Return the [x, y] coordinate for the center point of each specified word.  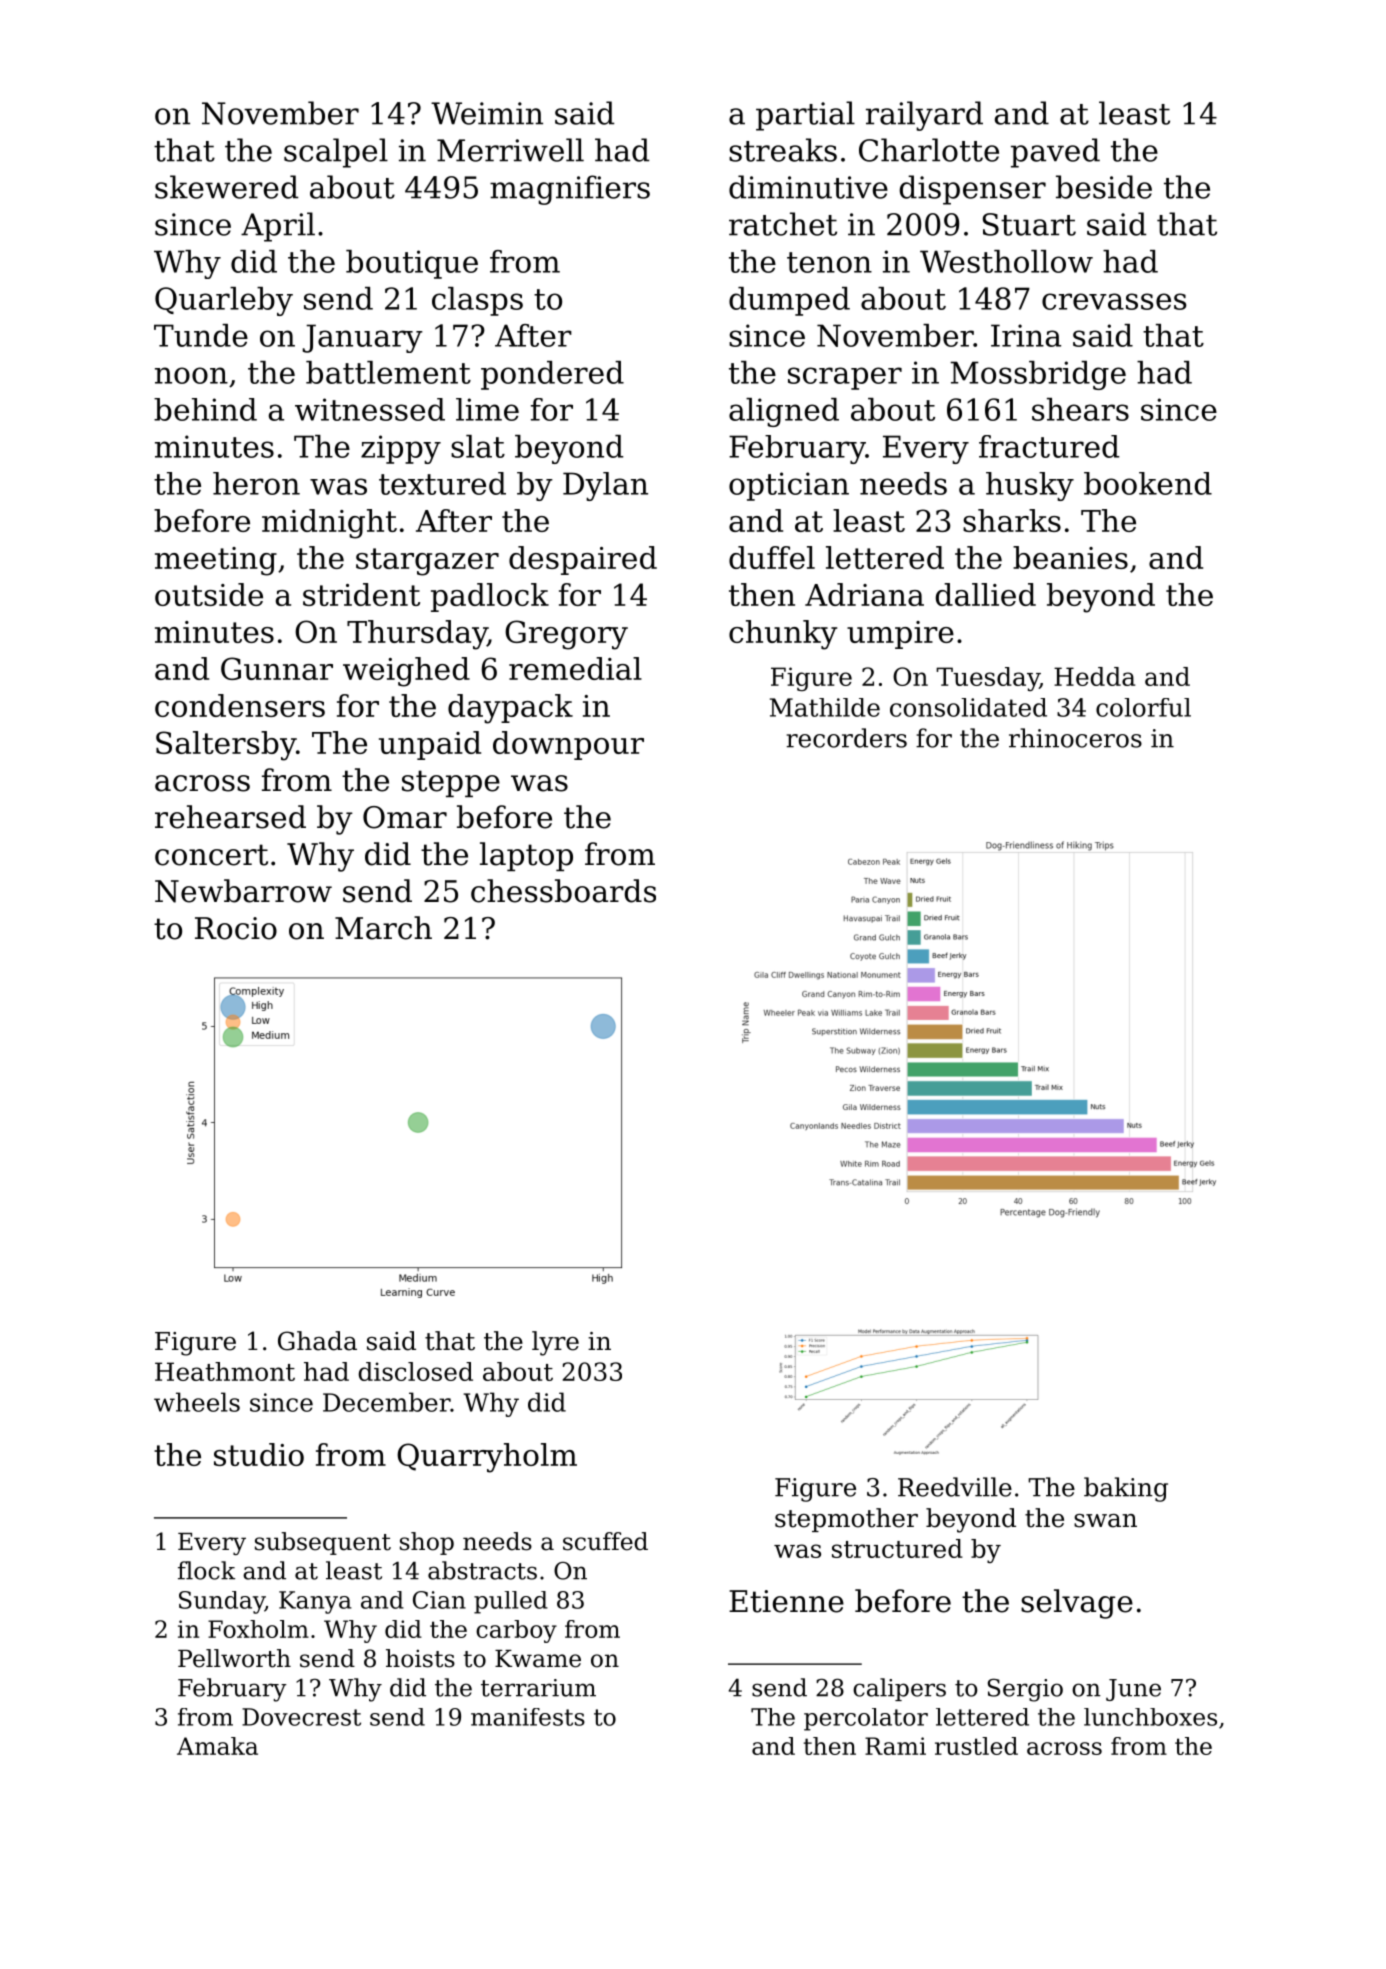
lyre [555, 1343]
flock [206, 1570]
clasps [477, 301]
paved [1055, 153]
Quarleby [224, 301]
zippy [401, 449]
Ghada [317, 1341]
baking [1126, 1489]
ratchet [783, 224]
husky [1030, 486]
